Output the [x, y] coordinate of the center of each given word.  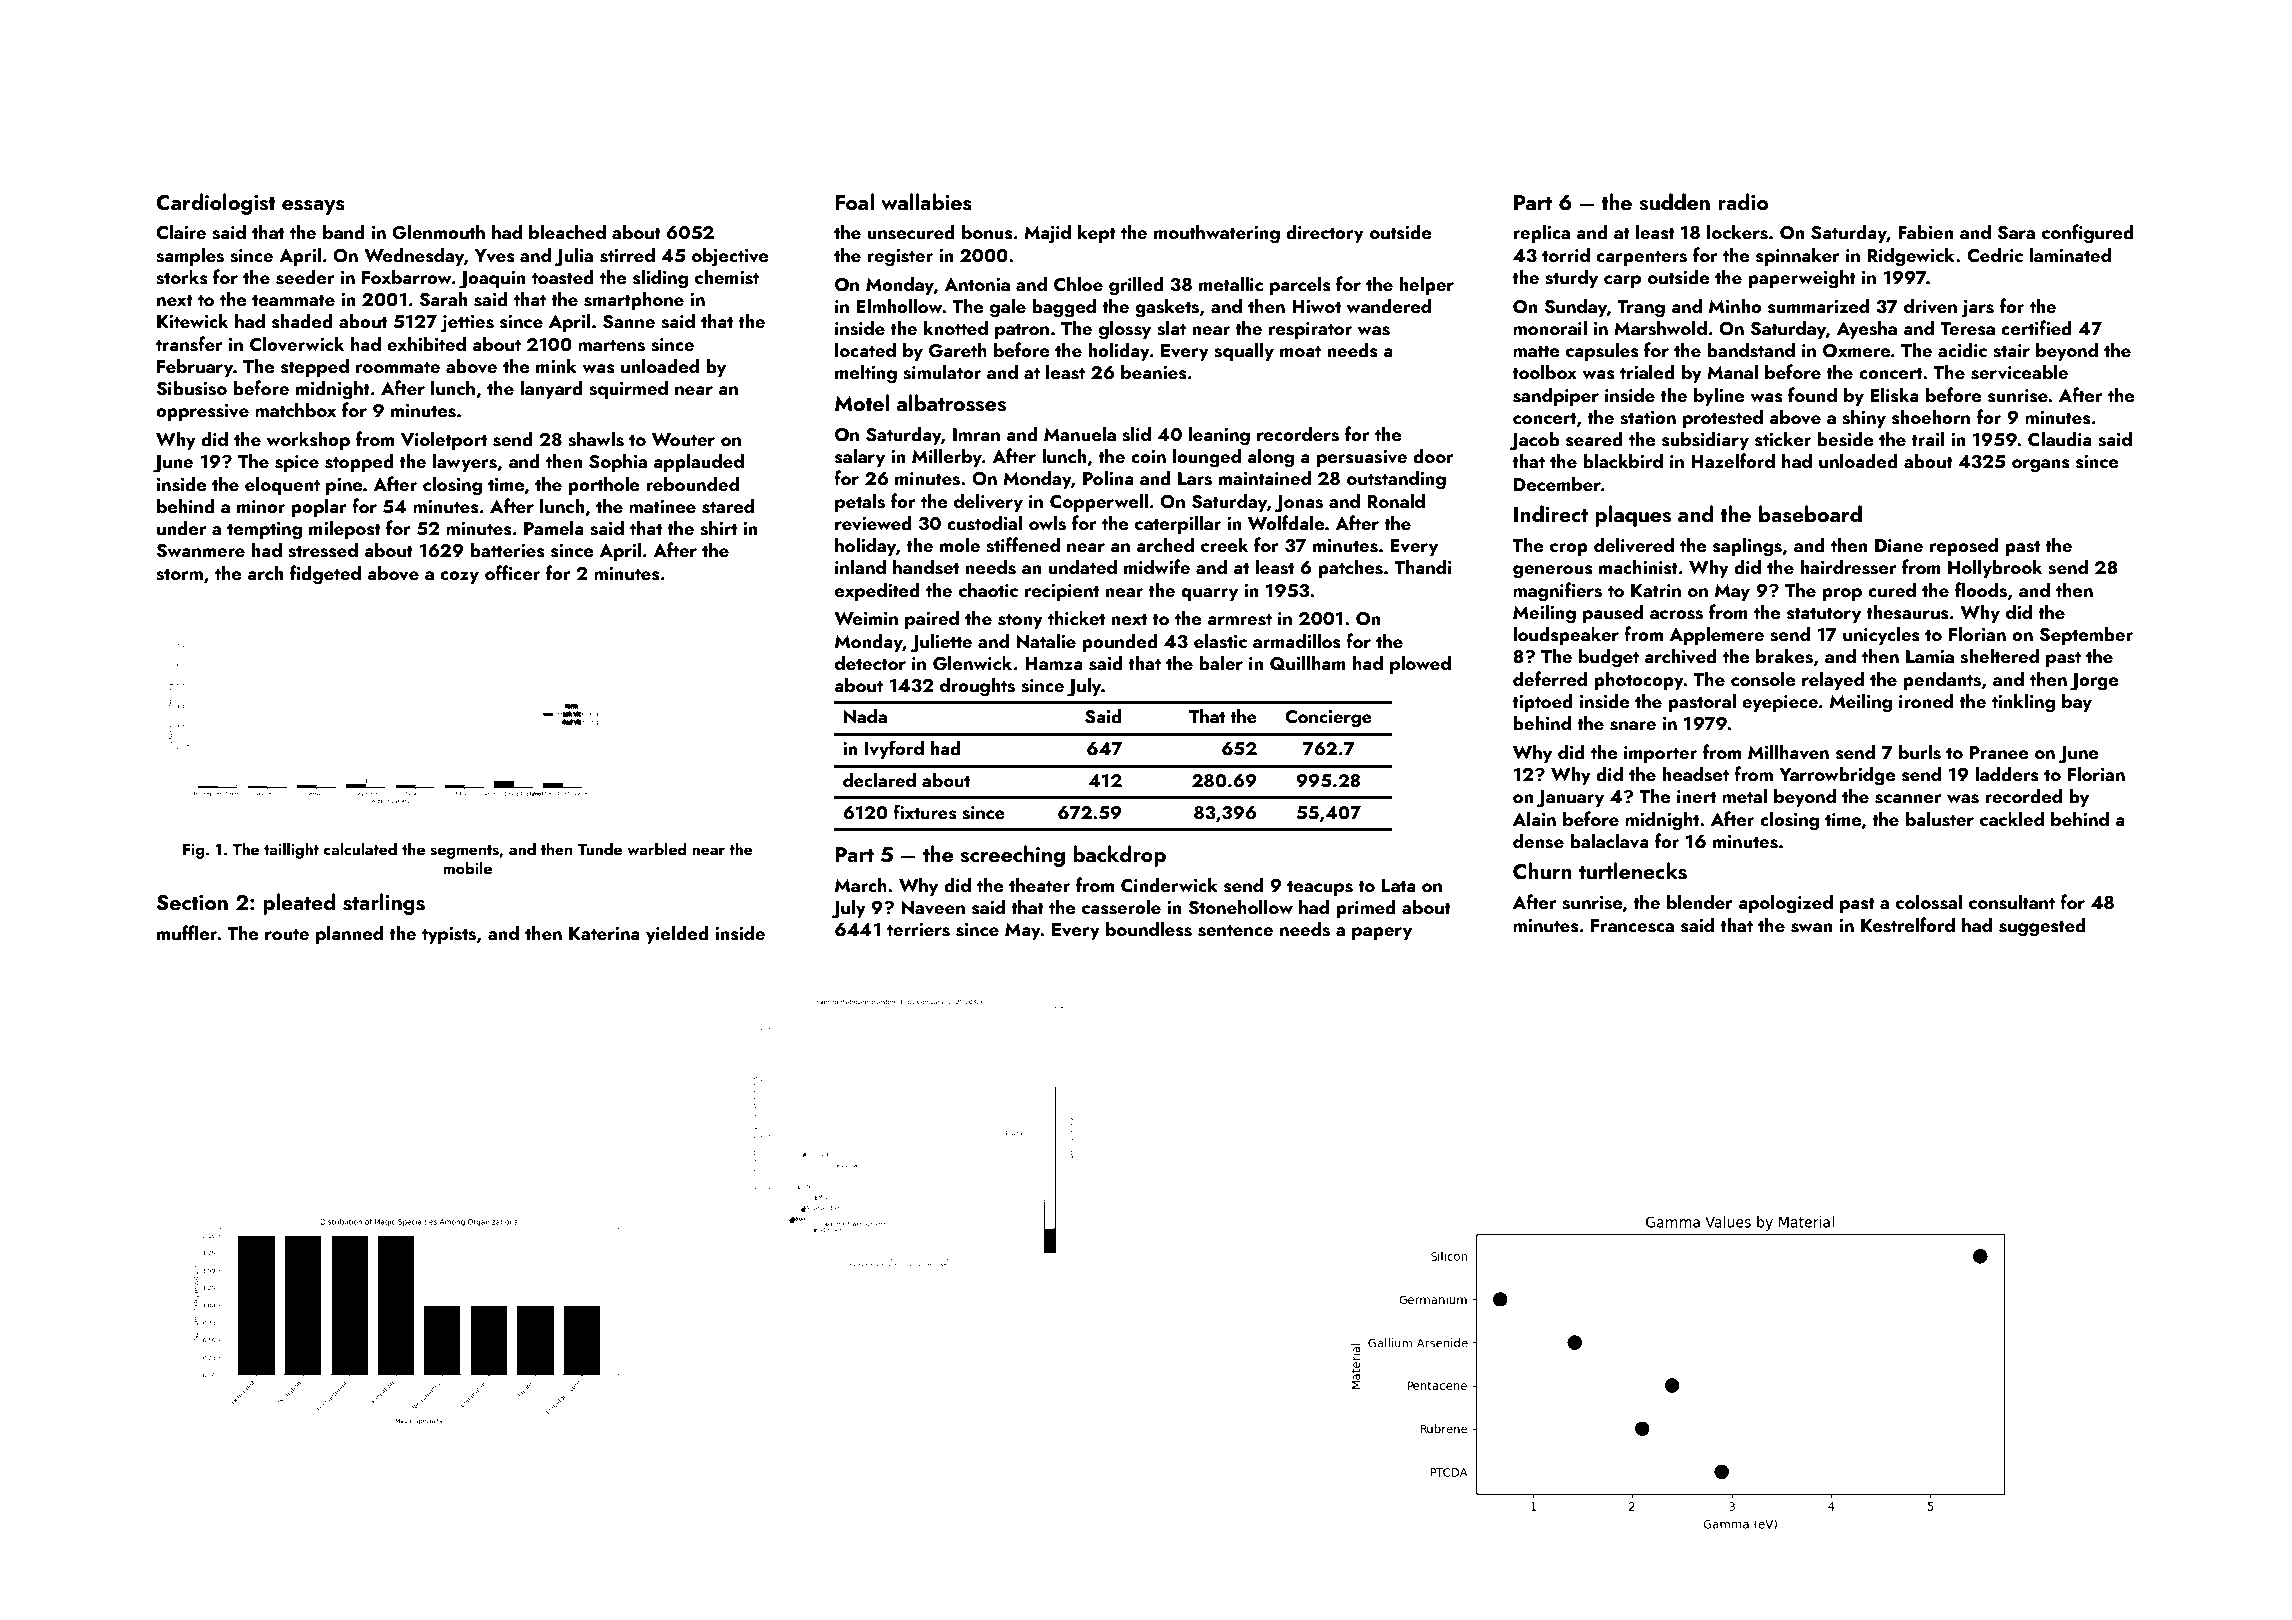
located [865, 349]
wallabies [926, 202]
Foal [855, 201]
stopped [359, 462]
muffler [187, 932]
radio [1743, 201]
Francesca [1632, 926]
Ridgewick [1911, 257]
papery [1382, 933]
